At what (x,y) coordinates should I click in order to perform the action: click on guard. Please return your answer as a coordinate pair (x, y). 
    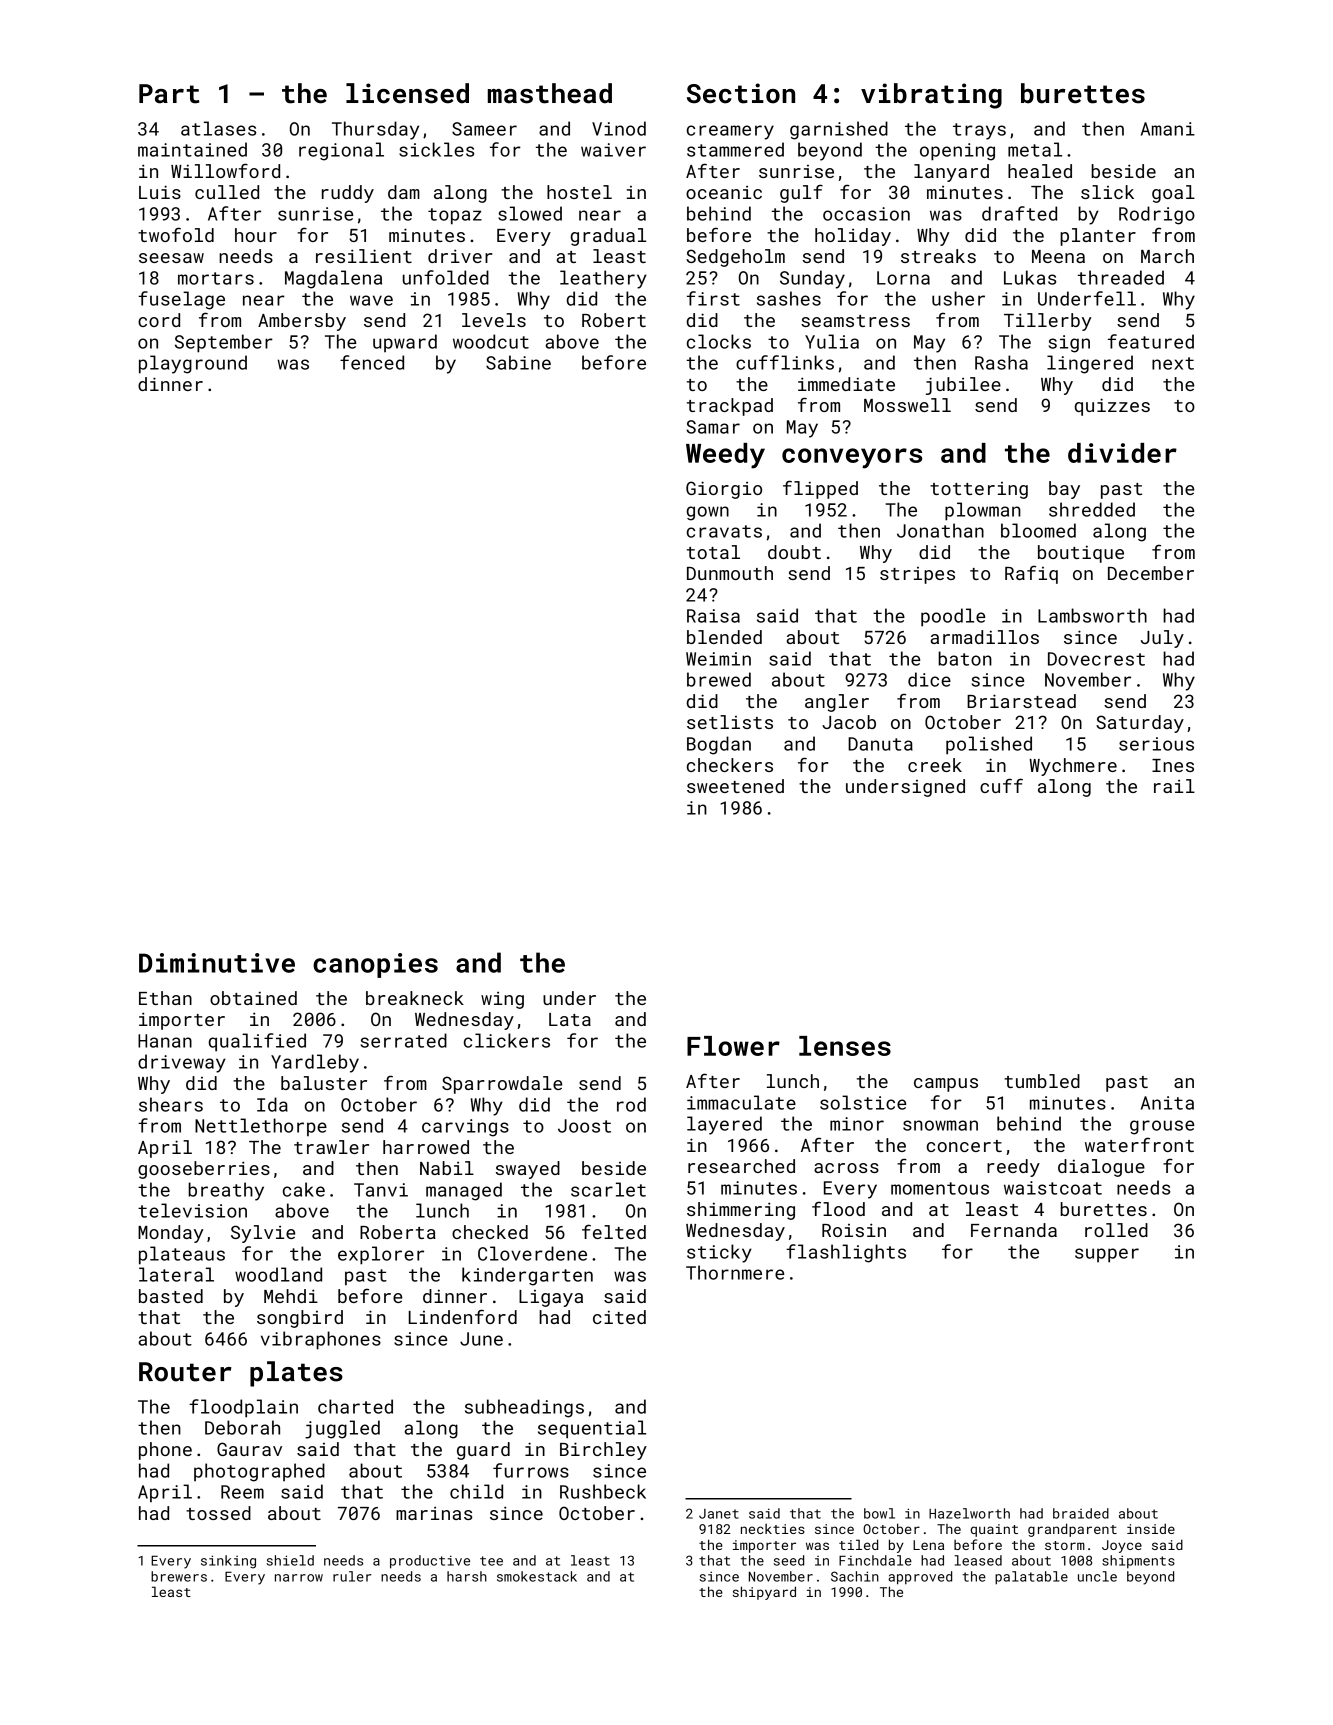
    Looking at the image, I should click on (483, 1451).
